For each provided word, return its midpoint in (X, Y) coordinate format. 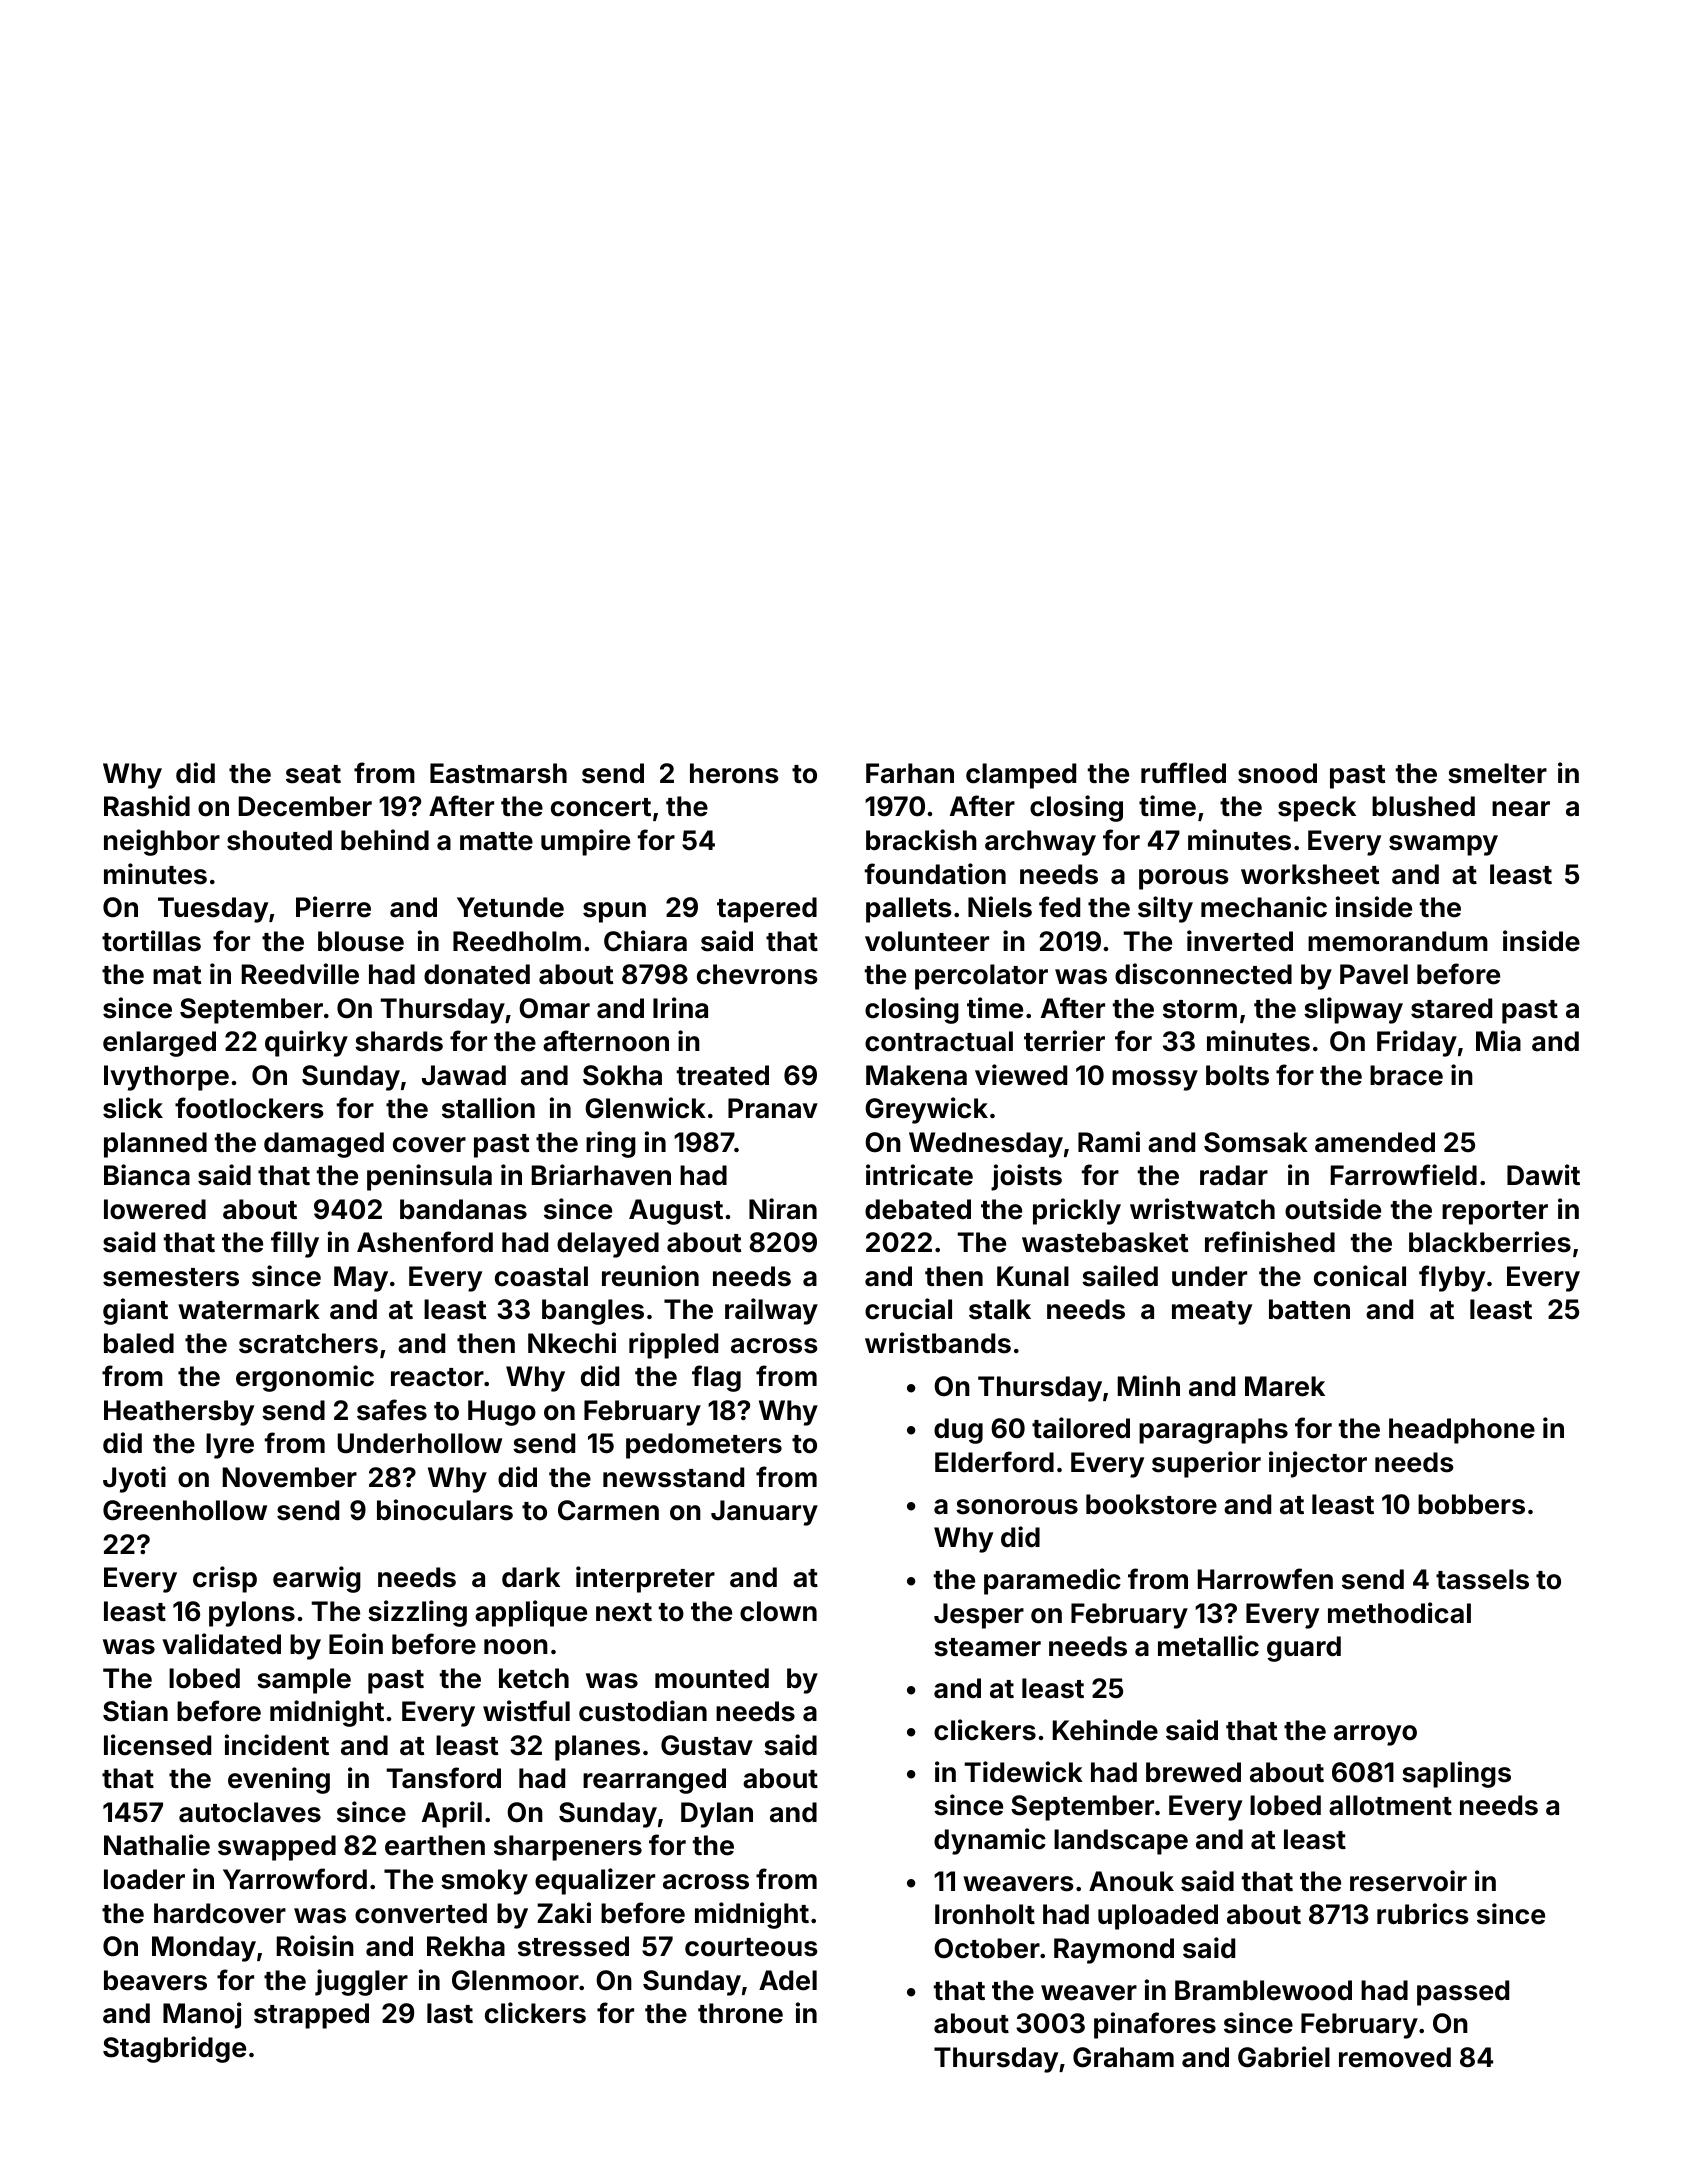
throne (740, 2013)
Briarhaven (601, 1175)
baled (139, 1343)
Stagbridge (174, 2049)
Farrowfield (1404, 1175)
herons (734, 773)
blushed (1423, 806)
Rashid (147, 806)
